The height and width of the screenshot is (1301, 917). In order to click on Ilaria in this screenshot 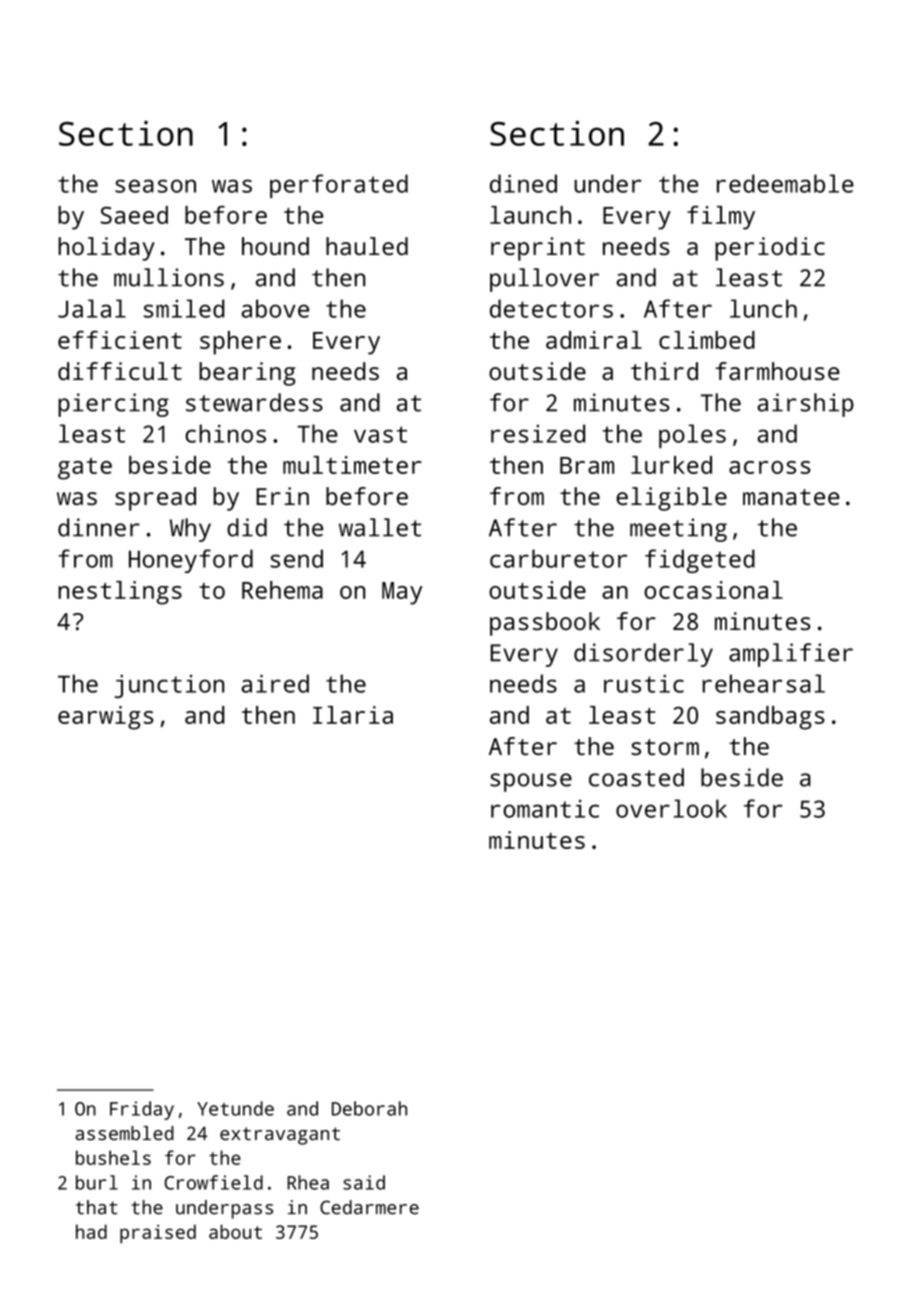, I will do `click(353, 715)`.
